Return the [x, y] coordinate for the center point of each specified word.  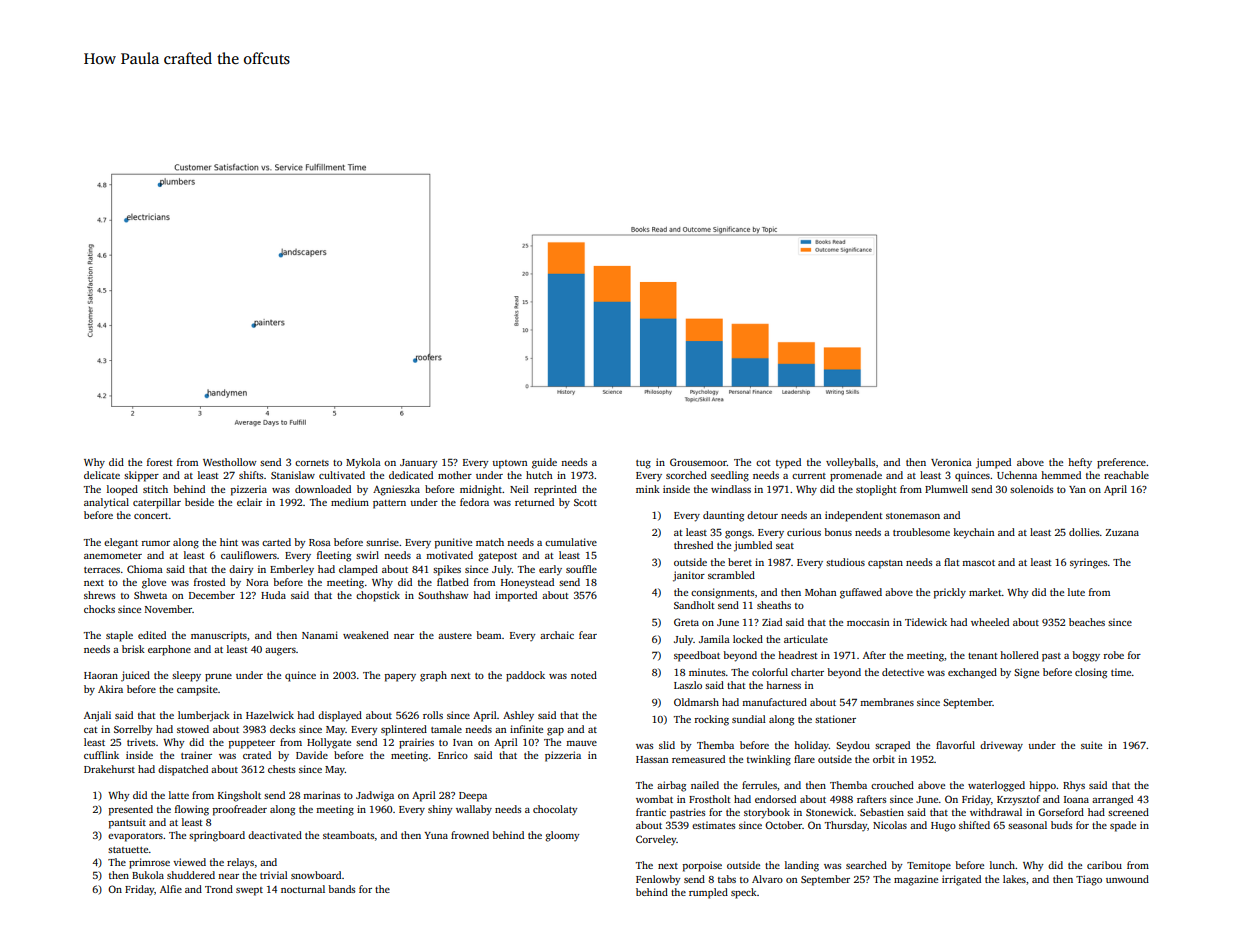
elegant [121, 543]
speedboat [697, 656]
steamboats [348, 835]
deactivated [275, 835]
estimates [713, 825]
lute [1076, 592]
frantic [651, 812]
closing [1091, 673]
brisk [133, 649]
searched [866, 865]
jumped [993, 463]
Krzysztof [1018, 800]
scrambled [731, 575]
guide [544, 463]
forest [160, 462]
